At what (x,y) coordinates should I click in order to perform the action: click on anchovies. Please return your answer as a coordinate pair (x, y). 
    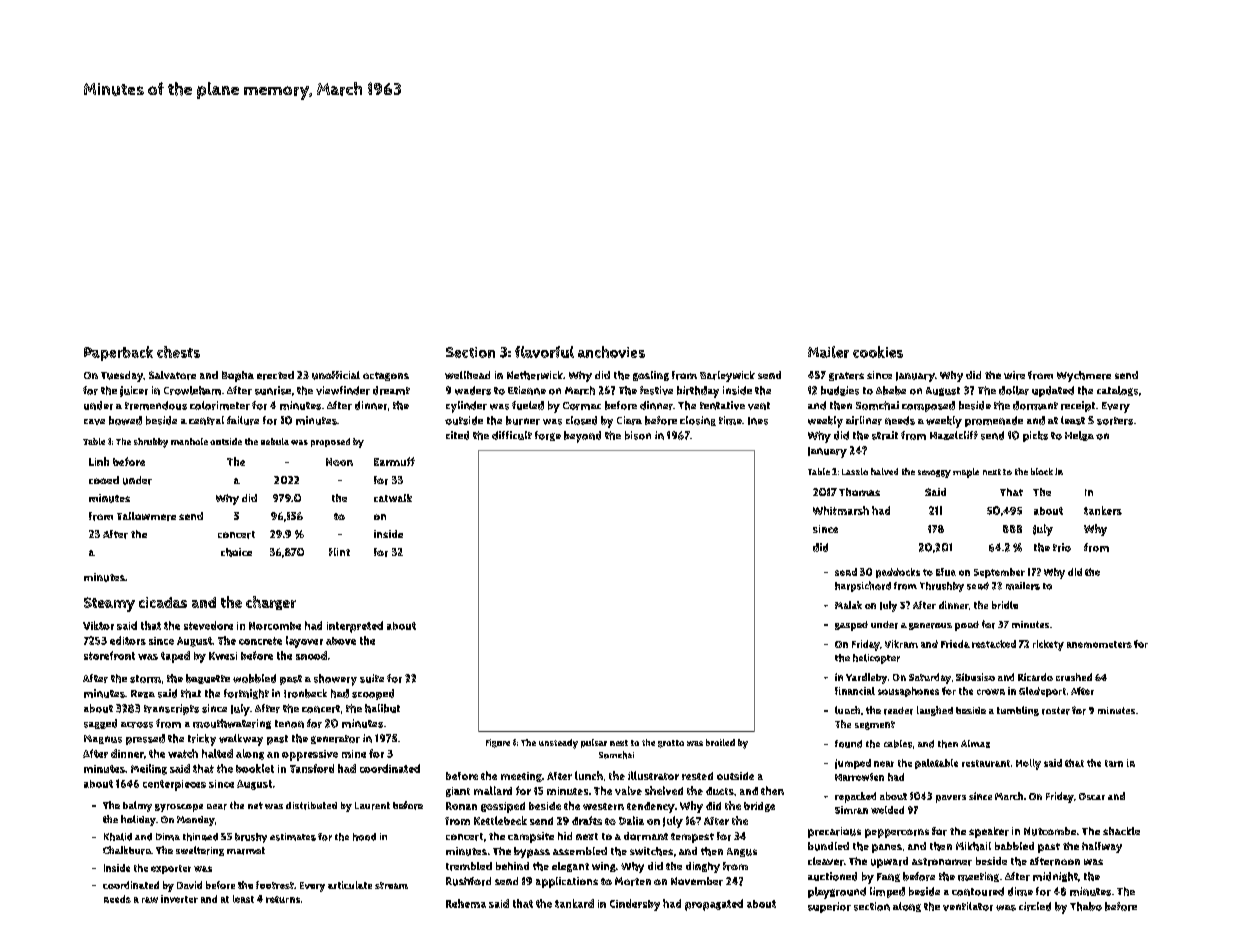
    Looking at the image, I should click on (611, 352).
